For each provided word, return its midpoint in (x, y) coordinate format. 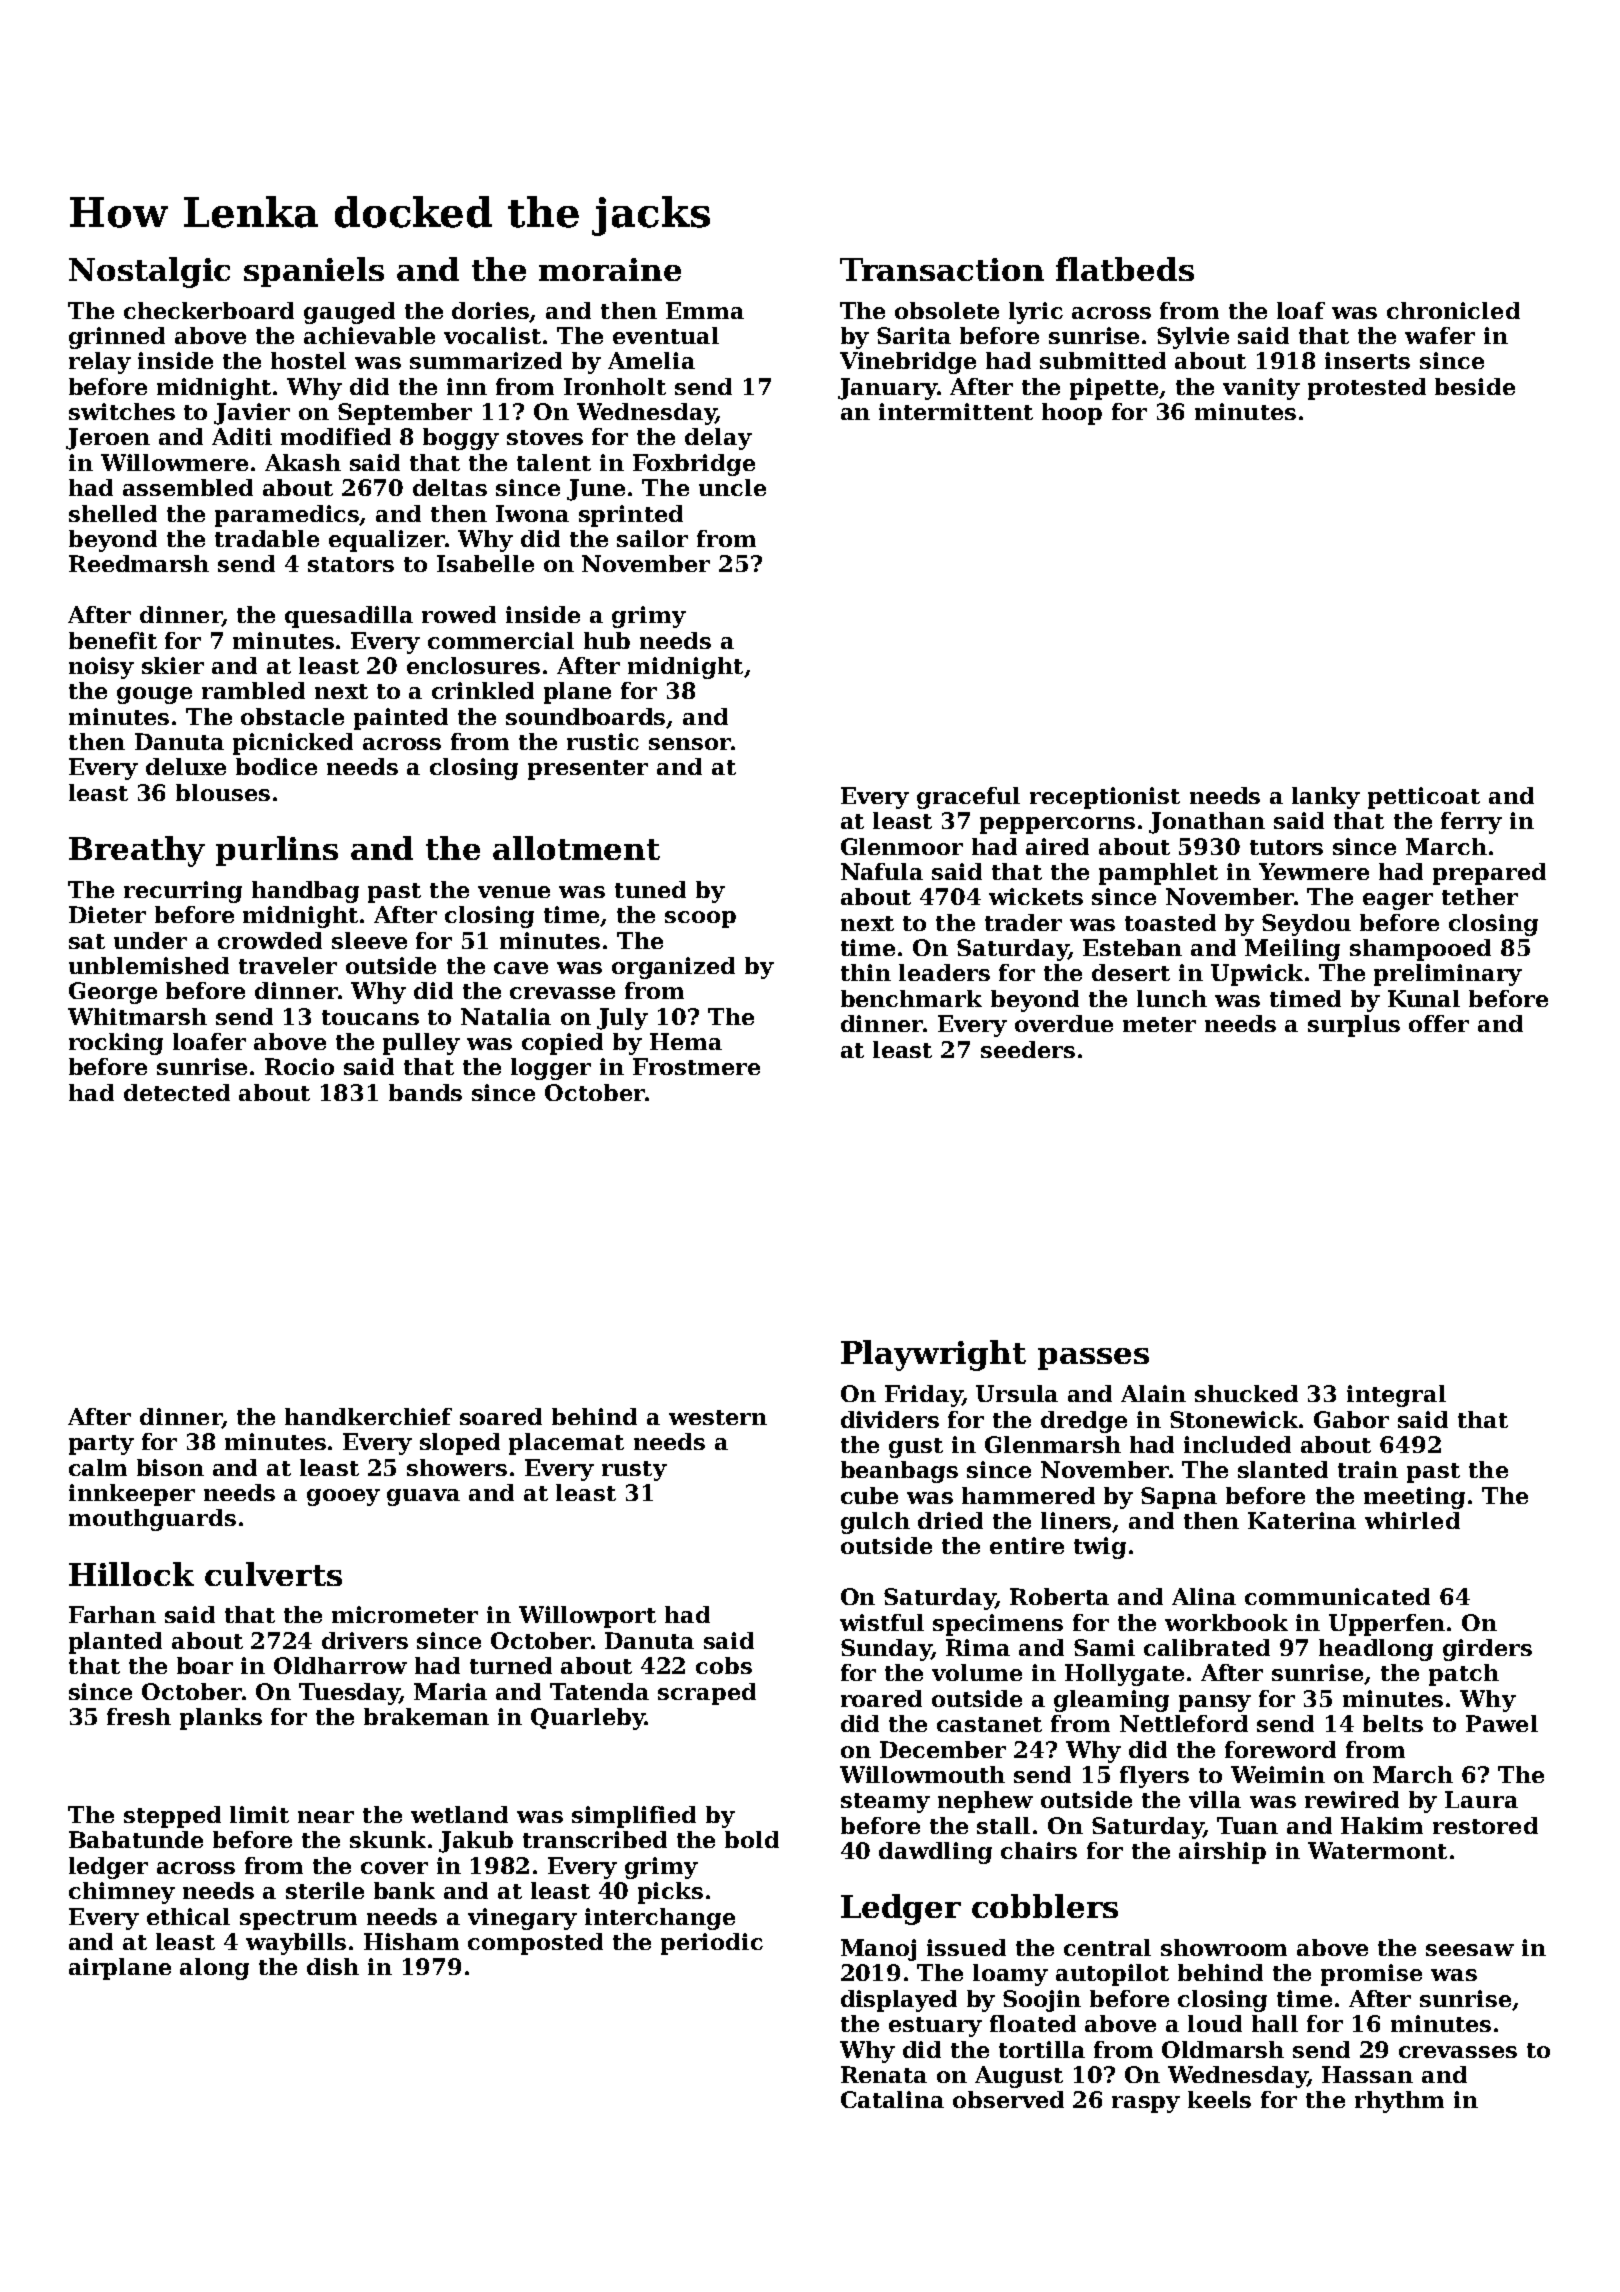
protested (1367, 389)
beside (1475, 386)
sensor (690, 744)
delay (718, 439)
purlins (277, 851)
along (214, 1969)
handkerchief (368, 1416)
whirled (1412, 1520)
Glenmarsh (1053, 1444)
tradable (267, 538)
